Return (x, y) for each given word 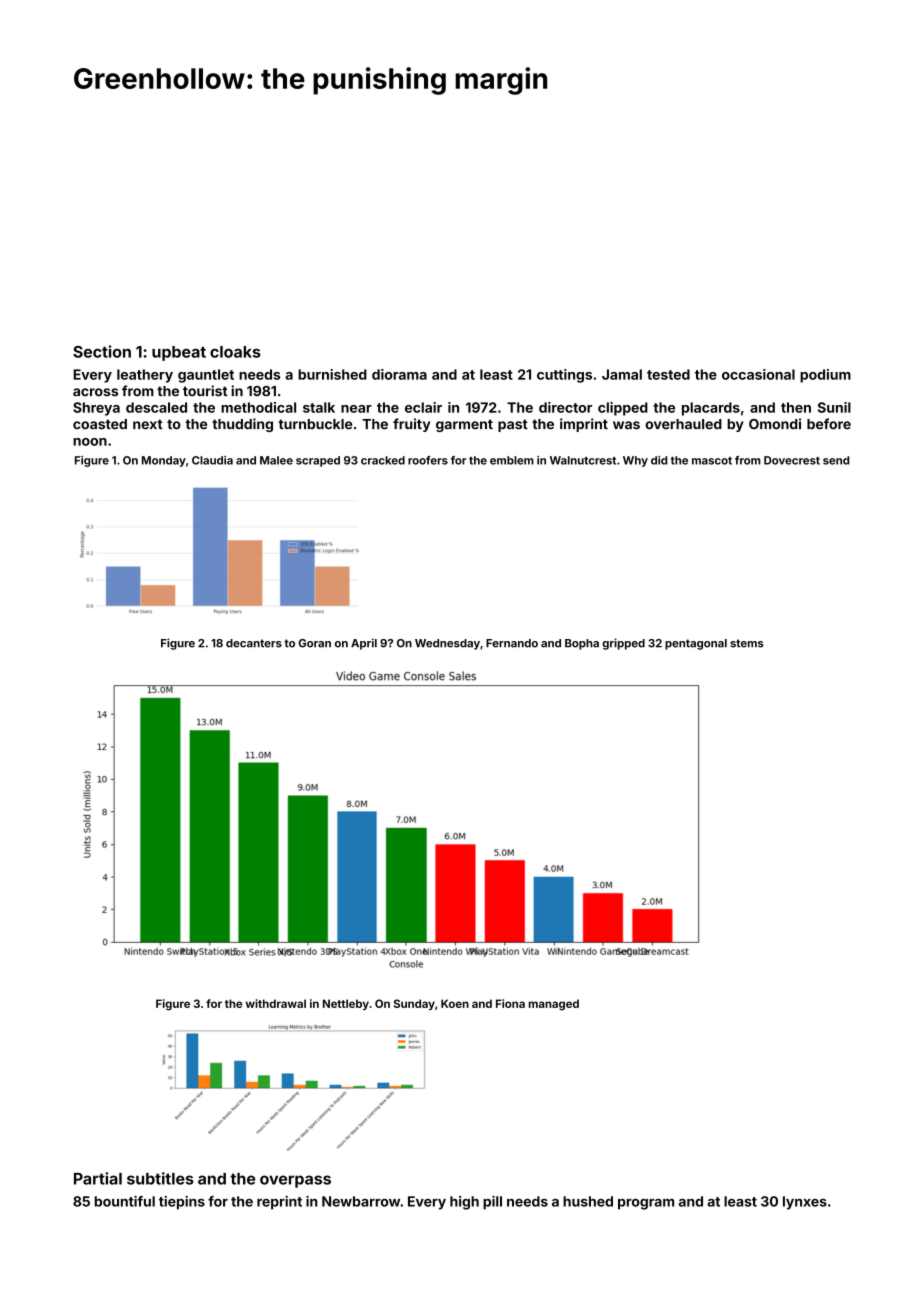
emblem (512, 460)
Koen (455, 1003)
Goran (314, 643)
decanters (254, 643)
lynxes (805, 1203)
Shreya (96, 409)
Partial (98, 1178)
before (829, 424)
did (659, 460)
